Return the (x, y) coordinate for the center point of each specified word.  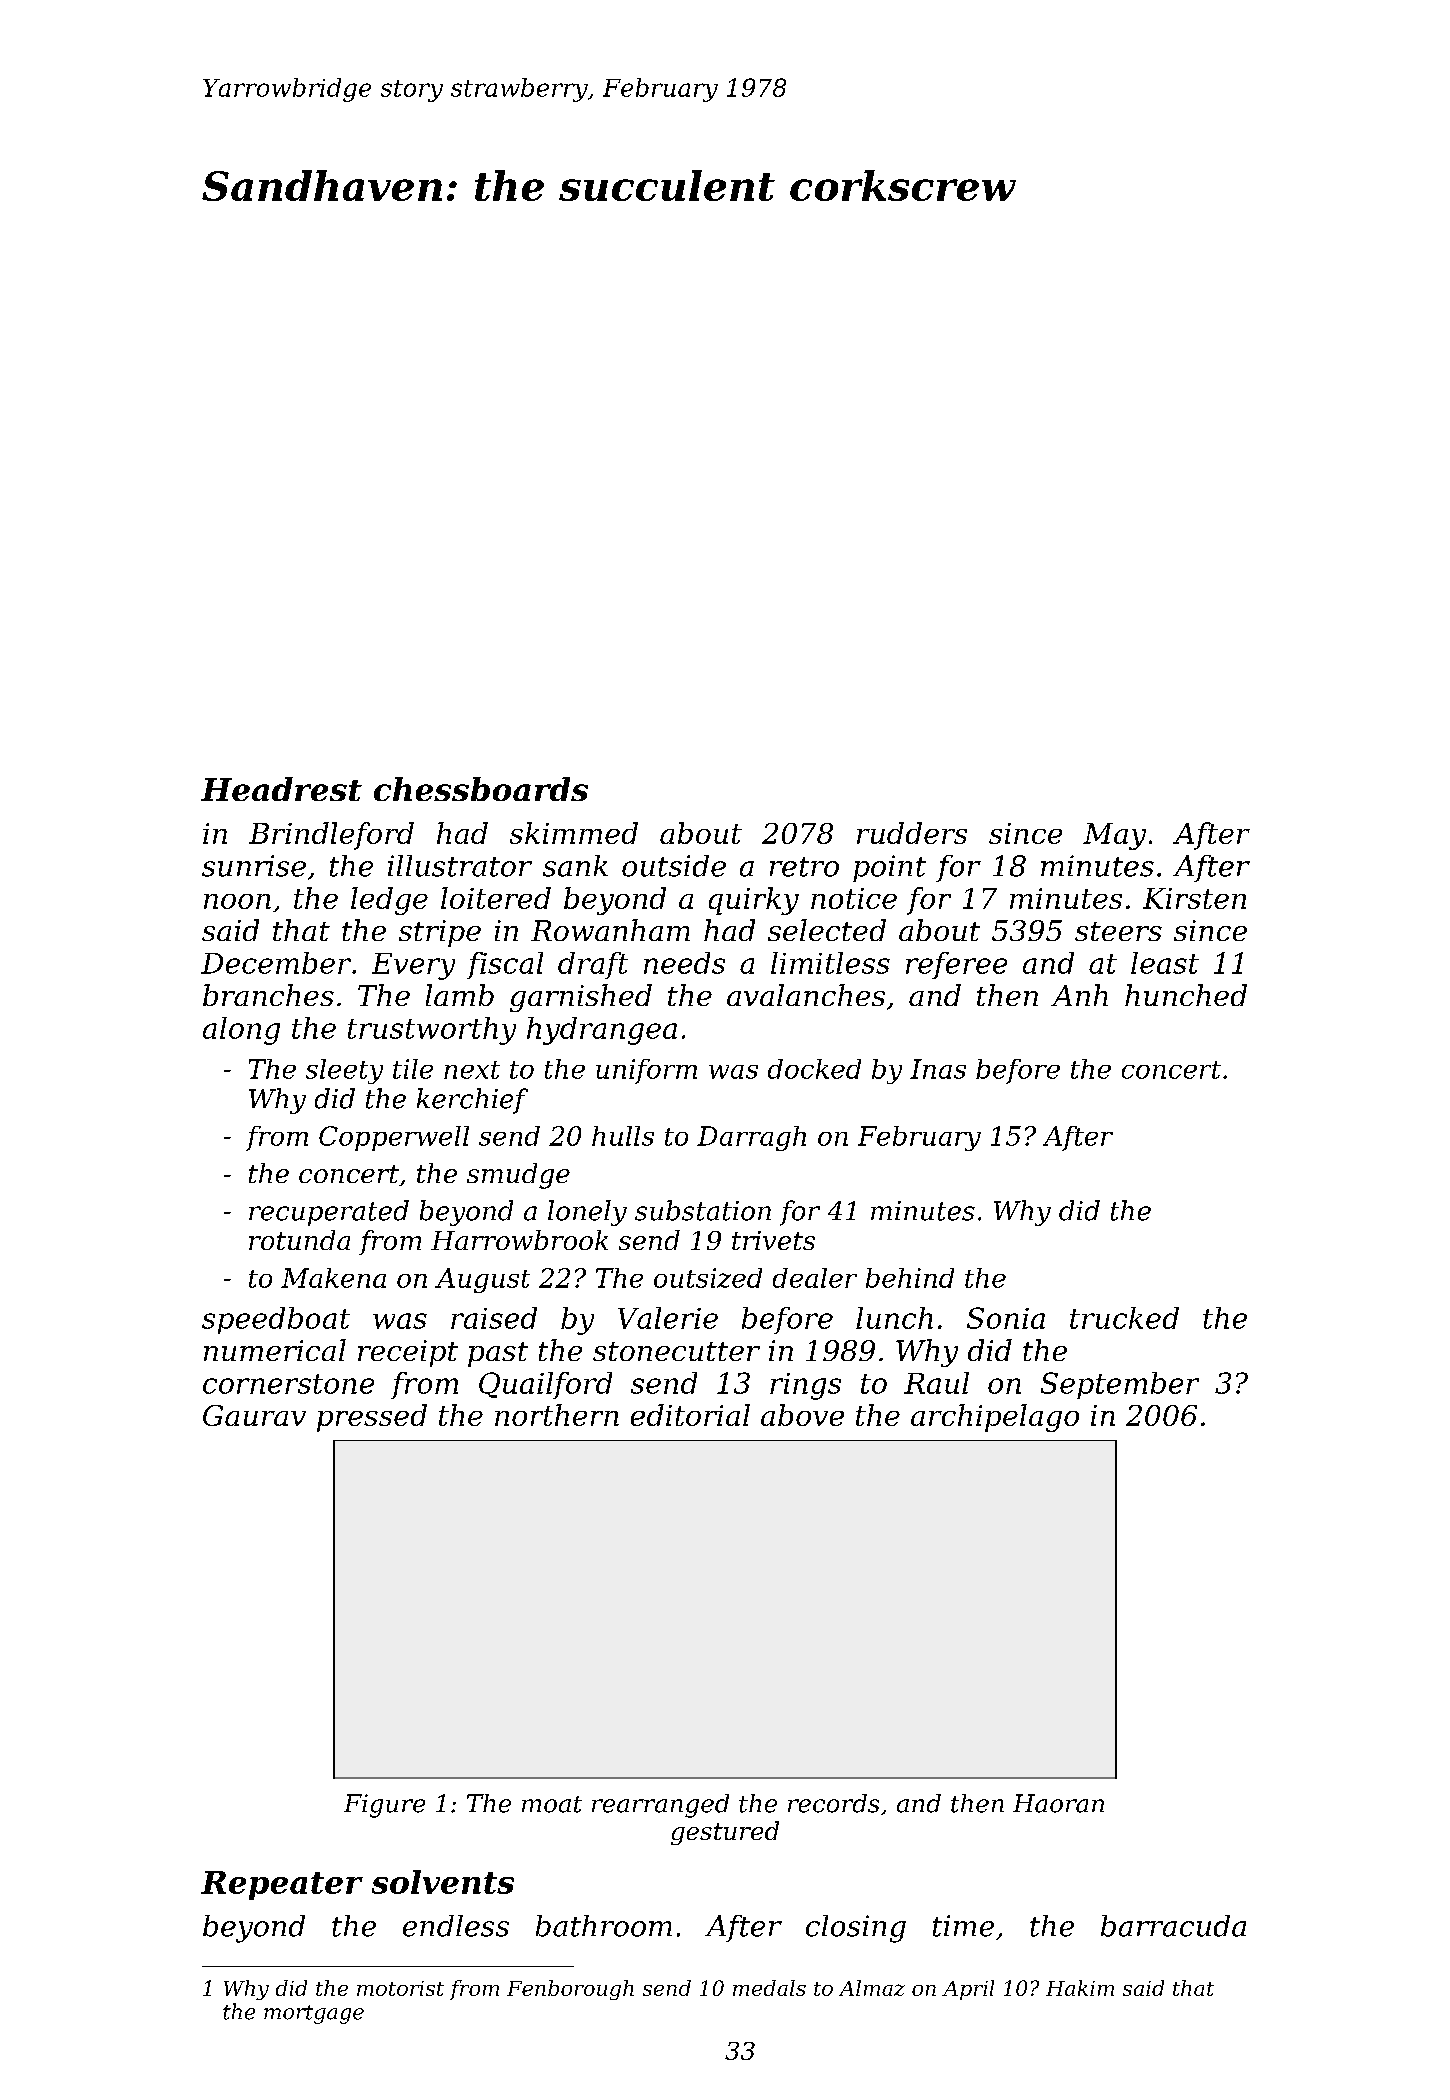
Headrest (281, 789)
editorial (690, 1415)
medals (769, 1988)
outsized (708, 1278)
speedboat (276, 1320)
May (1114, 836)
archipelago (995, 1418)
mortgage (314, 2014)
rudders (912, 833)
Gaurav (254, 1415)
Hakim (1080, 1988)
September (1120, 1385)
